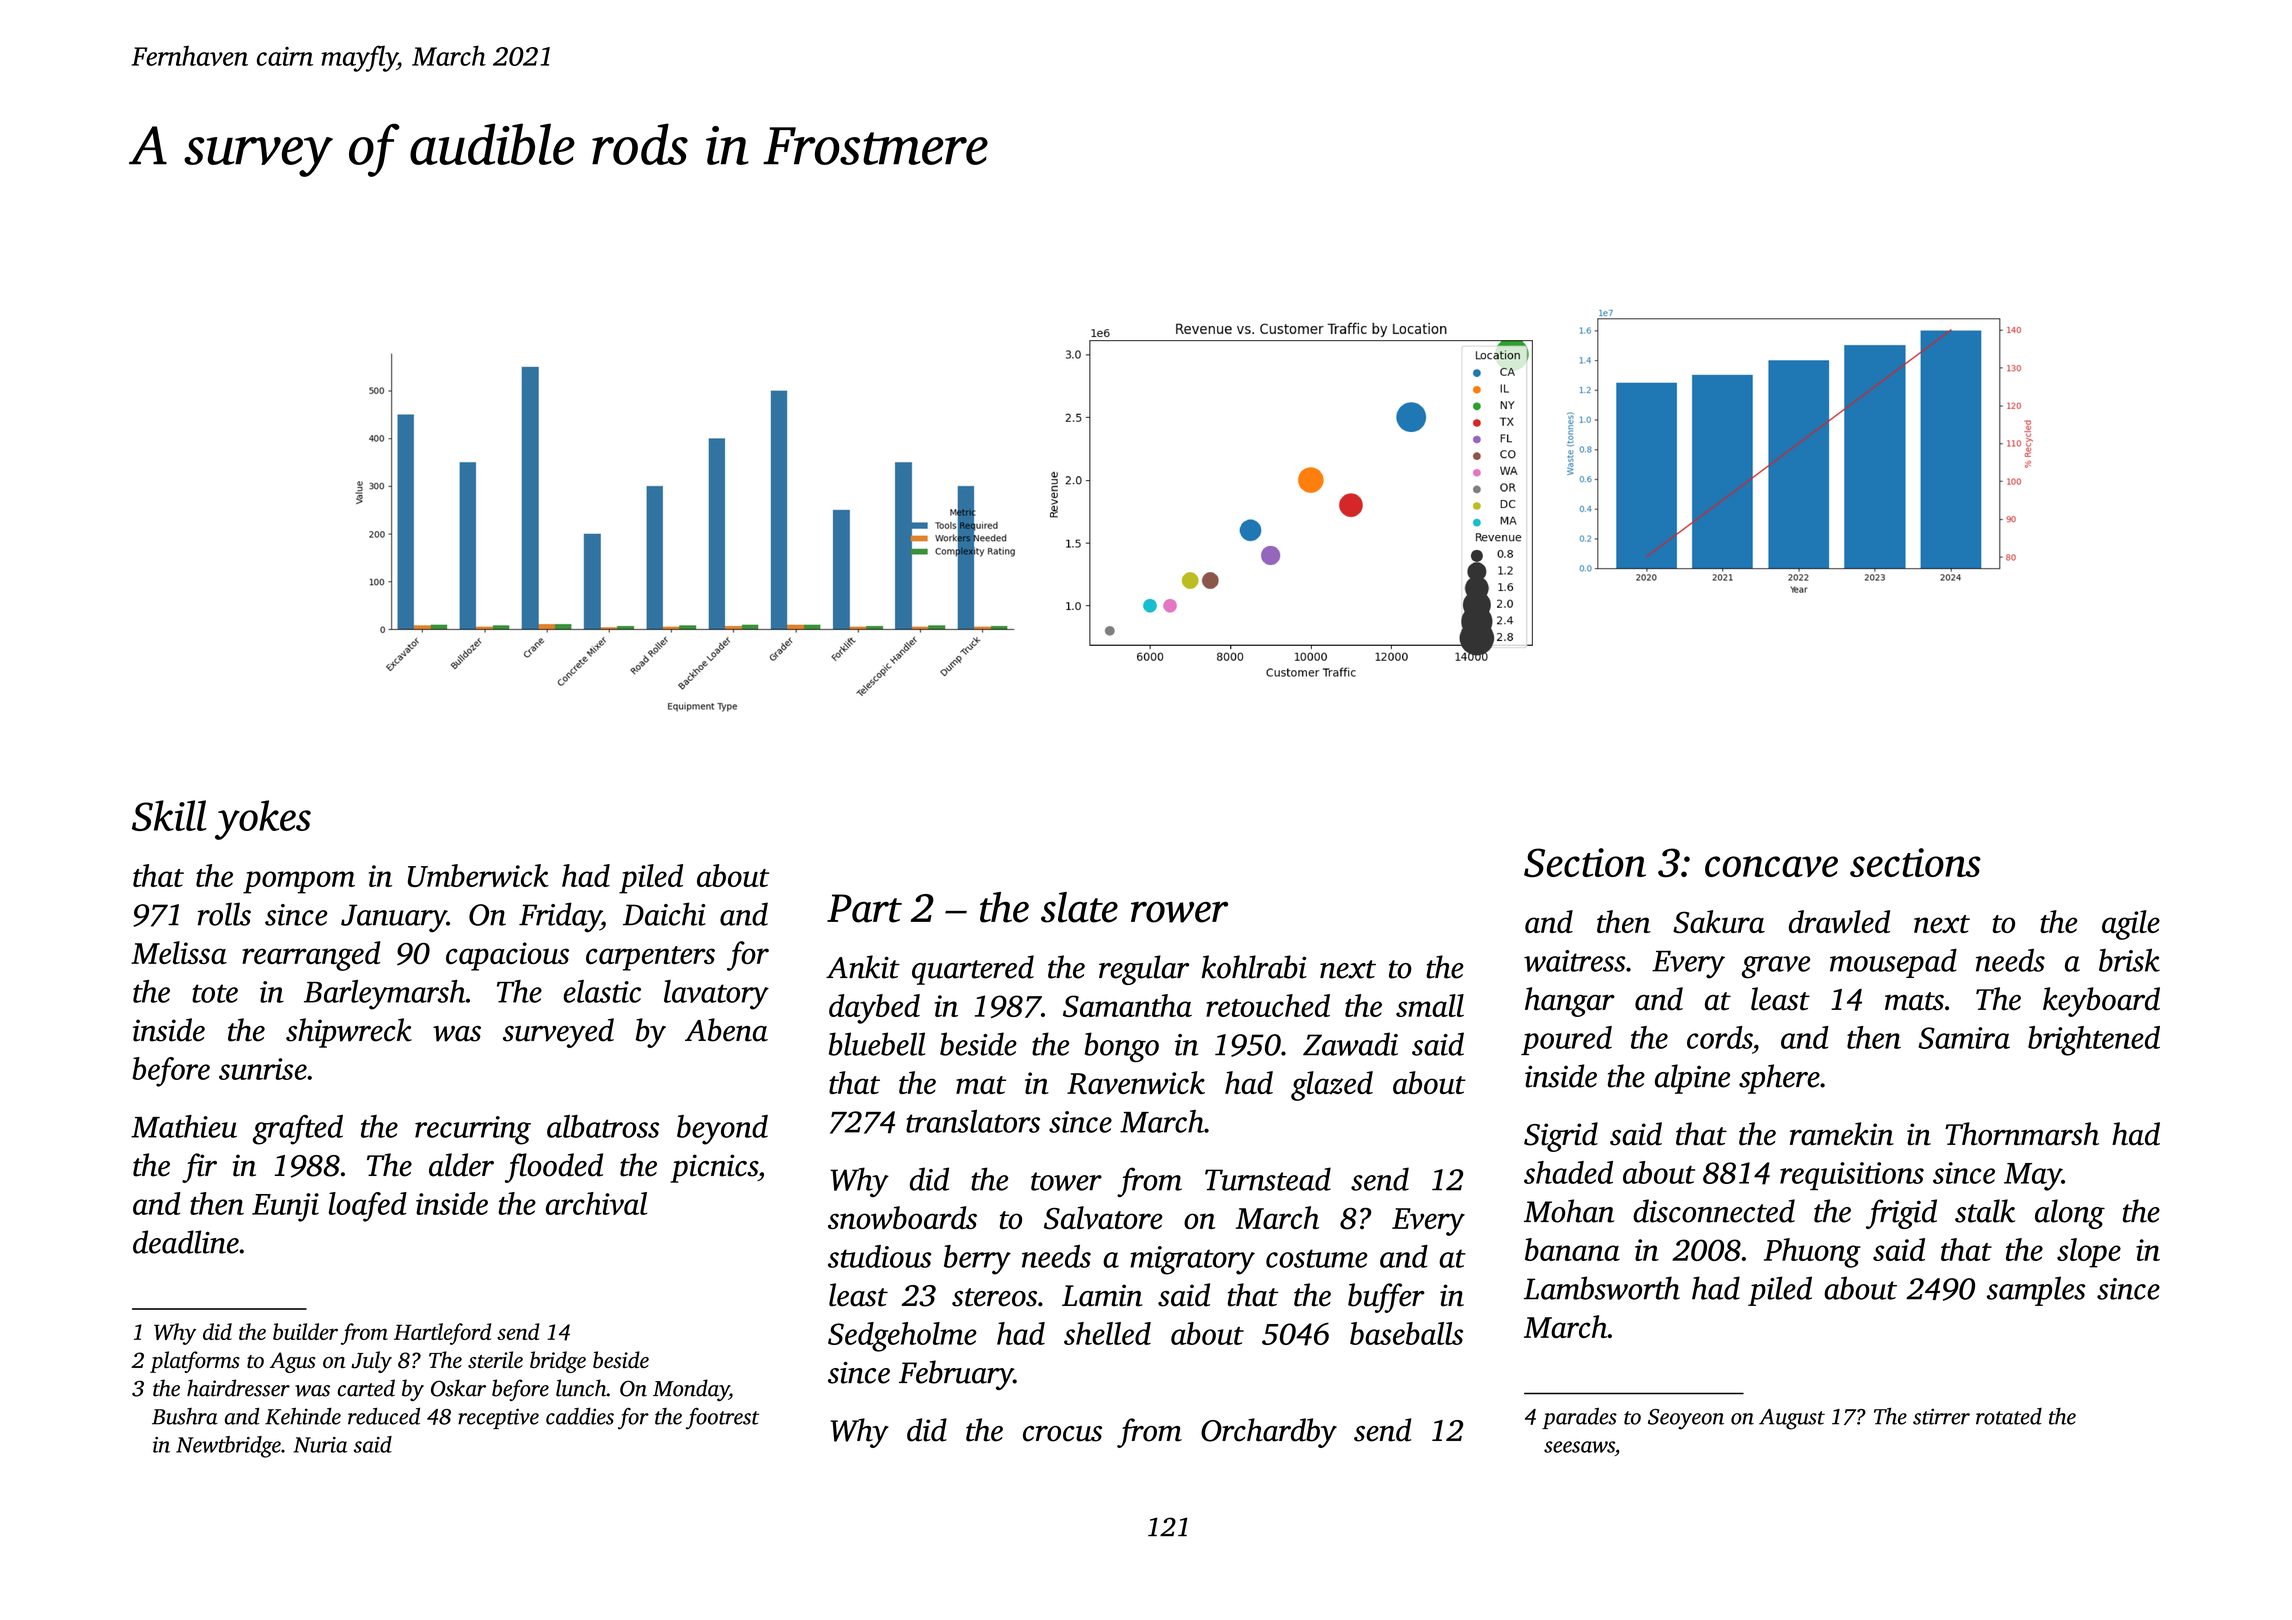 The height and width of the screenshot is (1620, 2292). I want to click on glazed, so click(1332, 1086).
